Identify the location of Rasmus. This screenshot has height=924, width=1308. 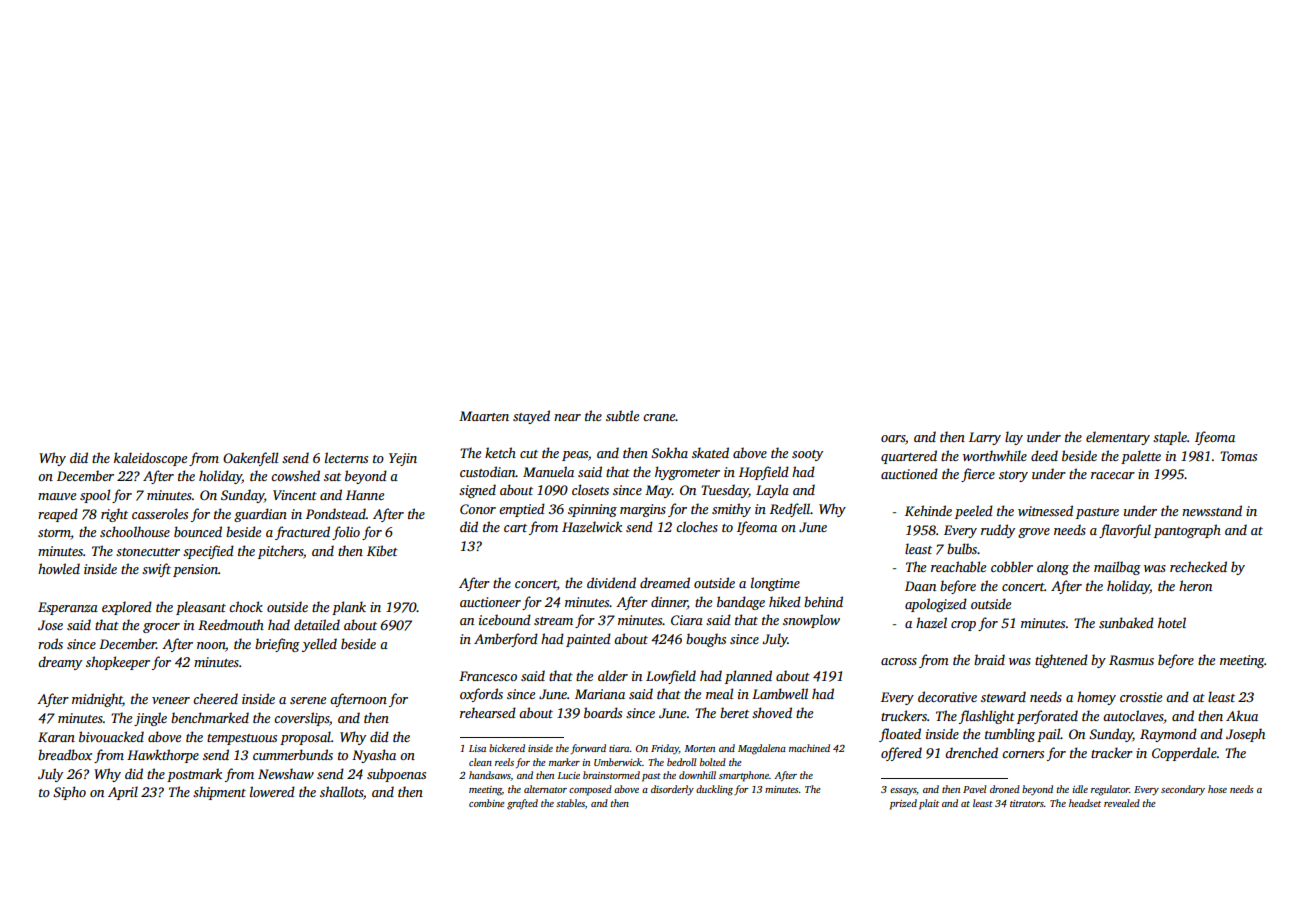
(1131, 660).
